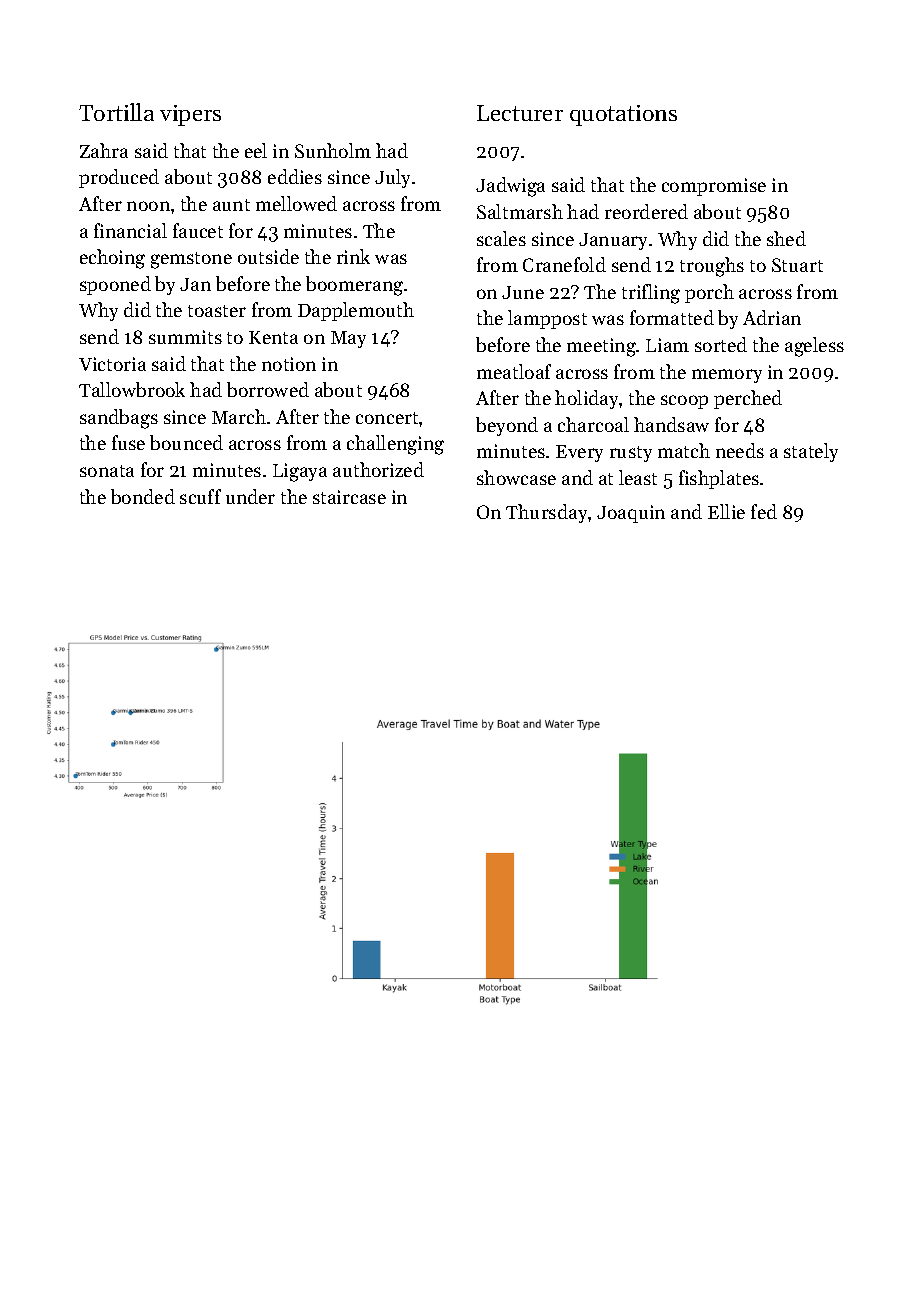 The image size is (924, 1311). Describe the element at coordinates (814, 347) in the screenshot. I see `ageless` at that location.
